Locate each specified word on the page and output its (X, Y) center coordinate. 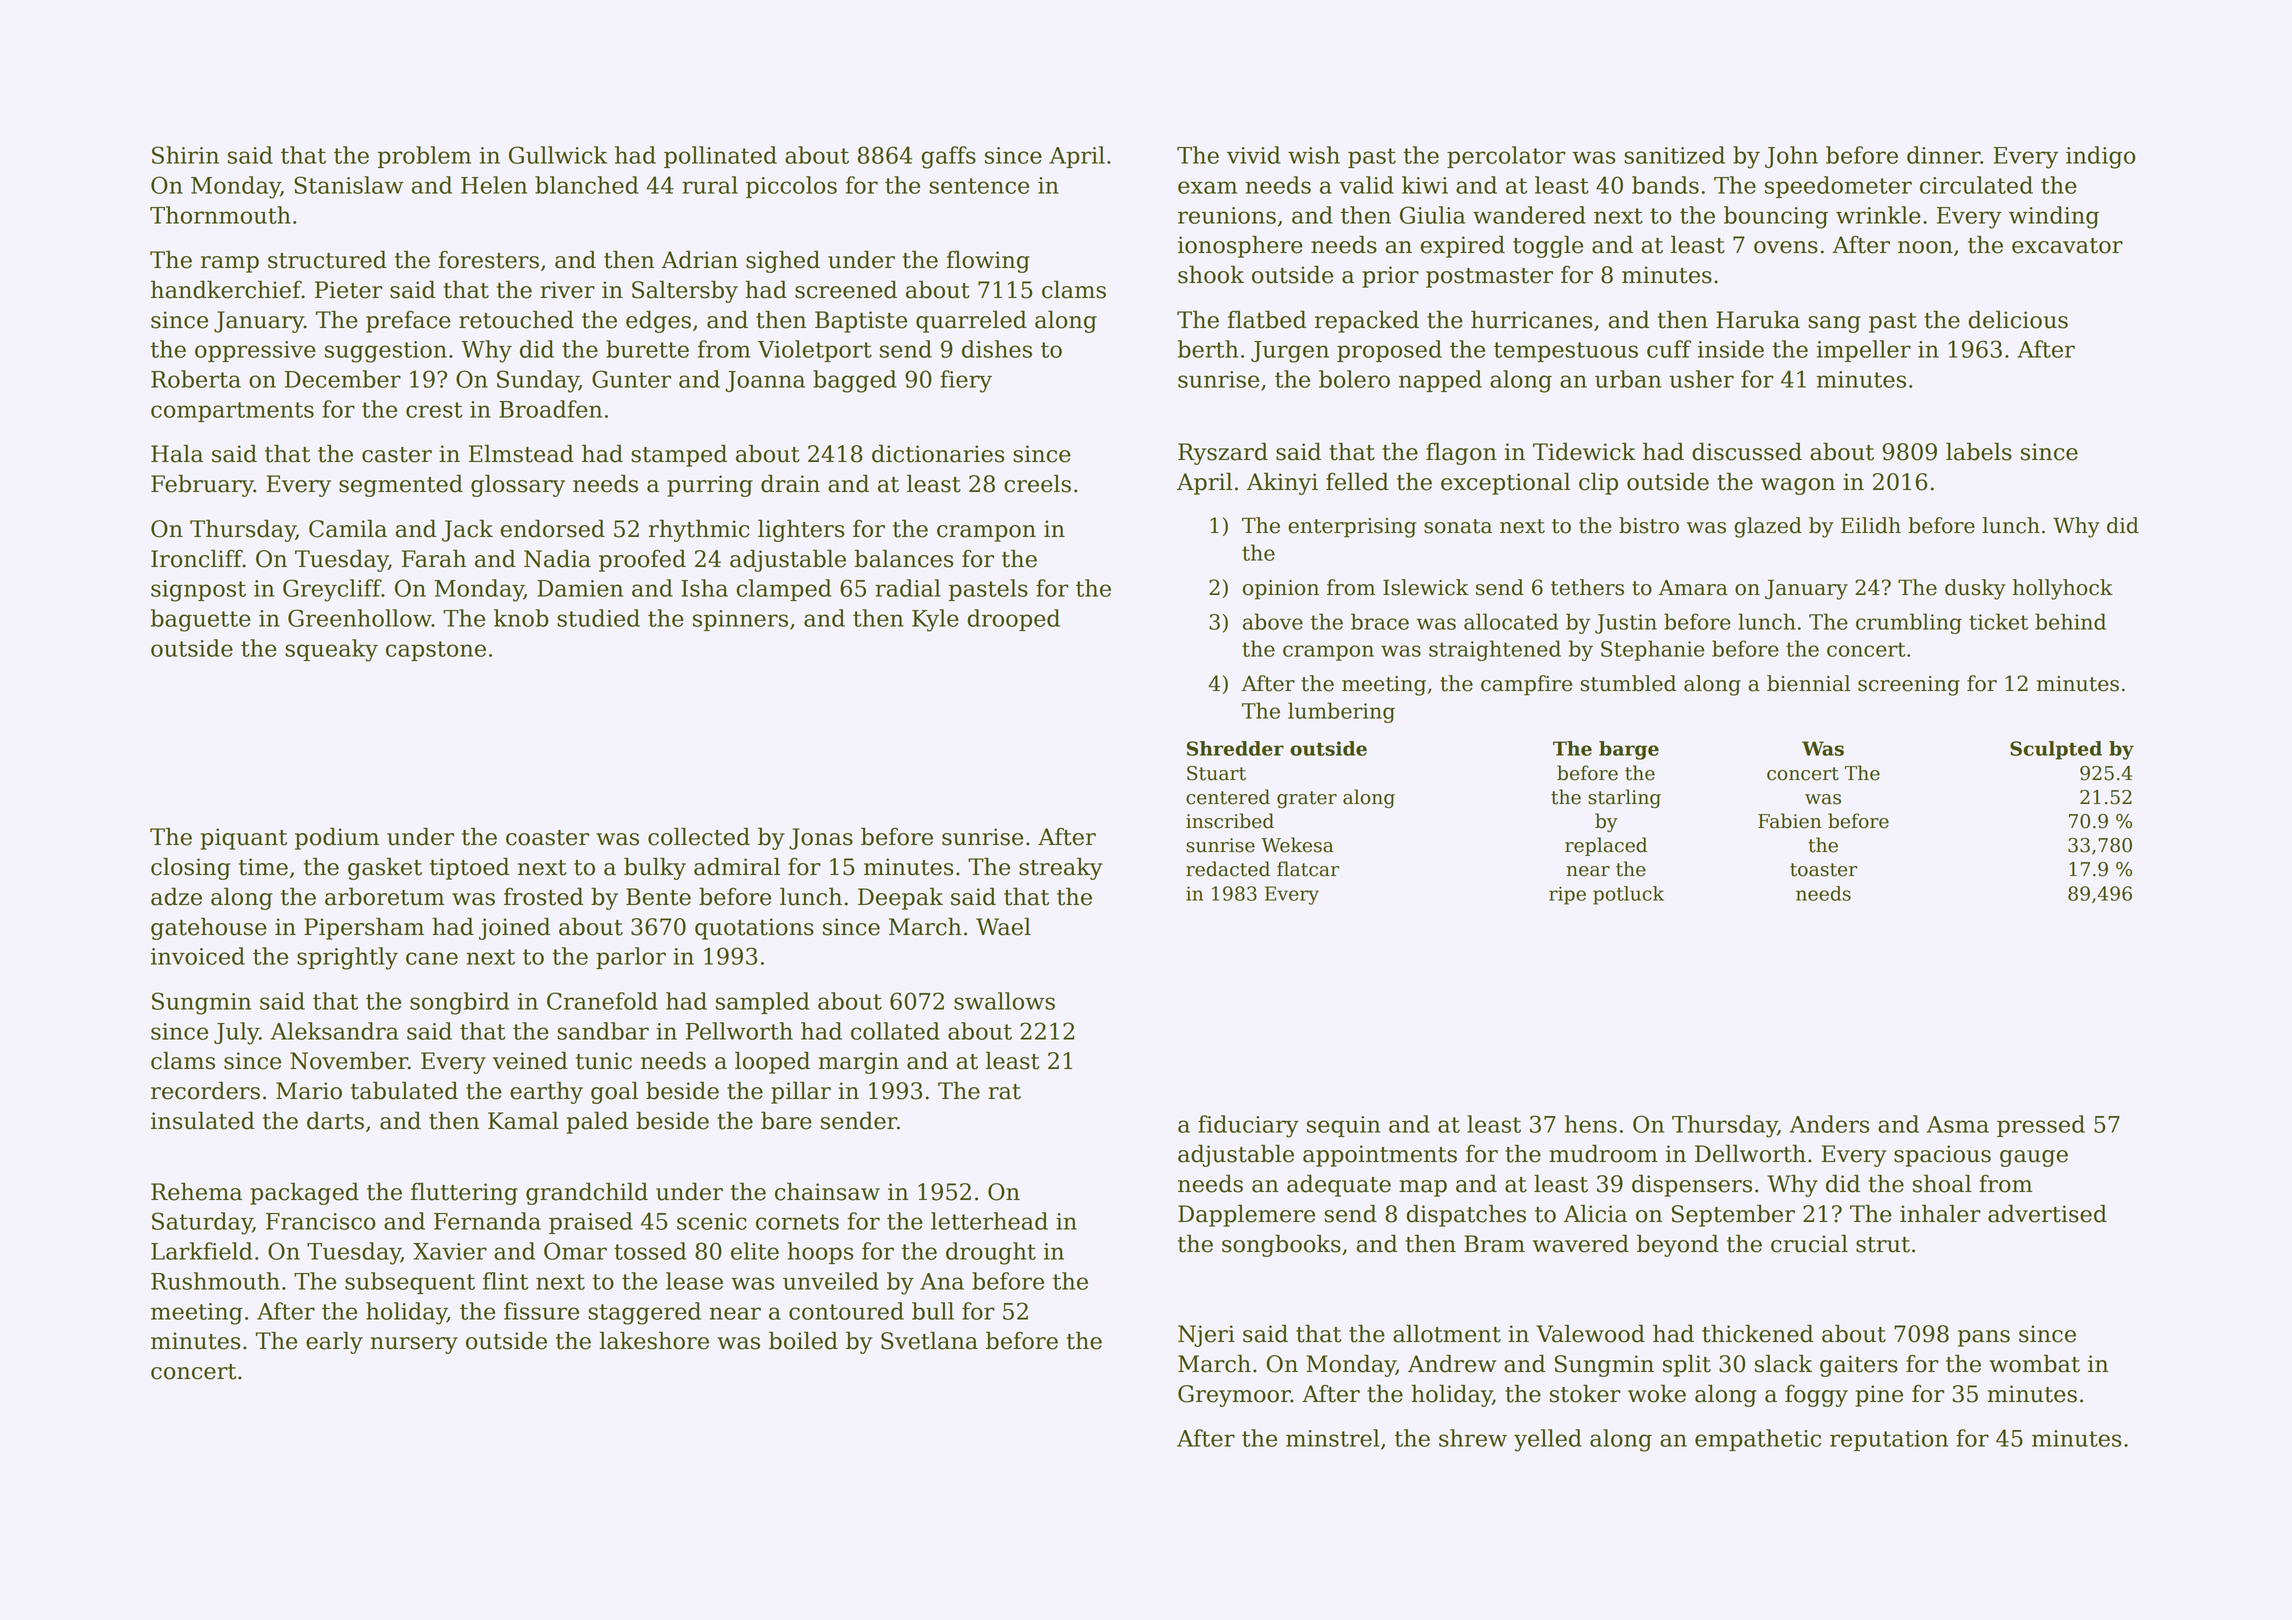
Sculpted (2056, 750)
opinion (1281, 590)
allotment (1447, 1333)
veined (530, 1060)
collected (699, 836)
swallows (1004, 1001)
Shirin (185, 155)
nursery (414, 1345)
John (1791, 157)
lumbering (1341, 712)
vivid (1254, 155)
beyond (1678, 1245)
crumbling (1909, 623)
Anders (1829, 1124)
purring (710, 486)
